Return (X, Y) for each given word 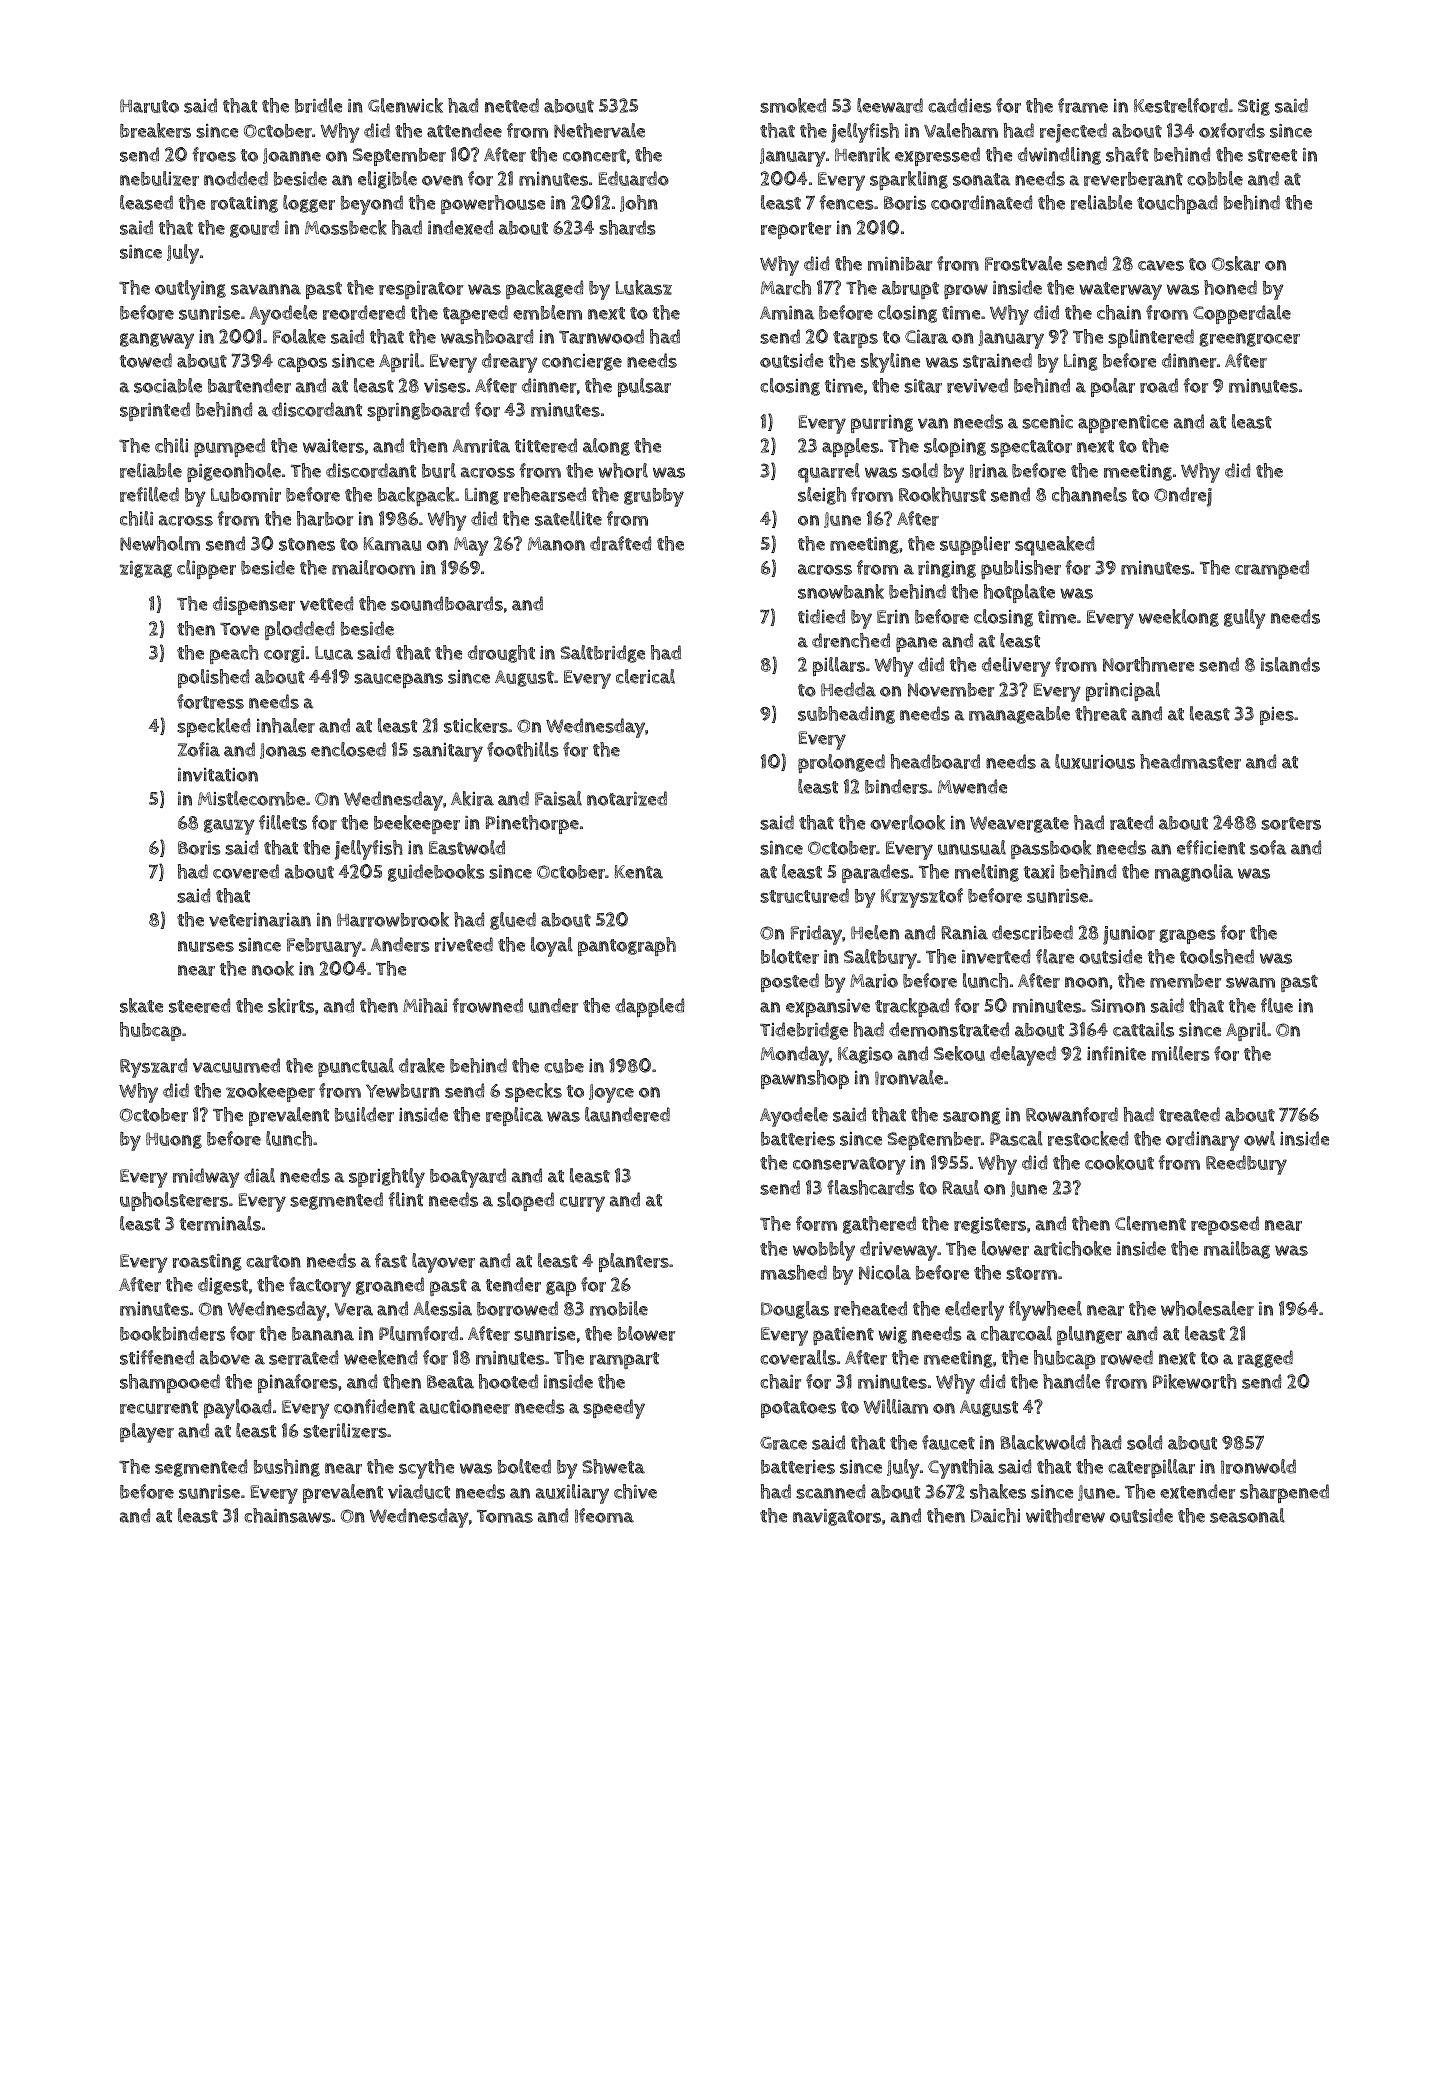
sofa (1268, 847)
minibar (900, 264)
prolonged (841, 763)
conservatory (849, 1166)
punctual (356, 1067)
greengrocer (1249, 340)
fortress (210, 701)
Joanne (292, 156)
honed (1230, 287)
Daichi (995, 1515)
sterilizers (345, 1430)
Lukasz (644, 287)
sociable (168, 385)
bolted (524, 1466)
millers (1181, 1053)
